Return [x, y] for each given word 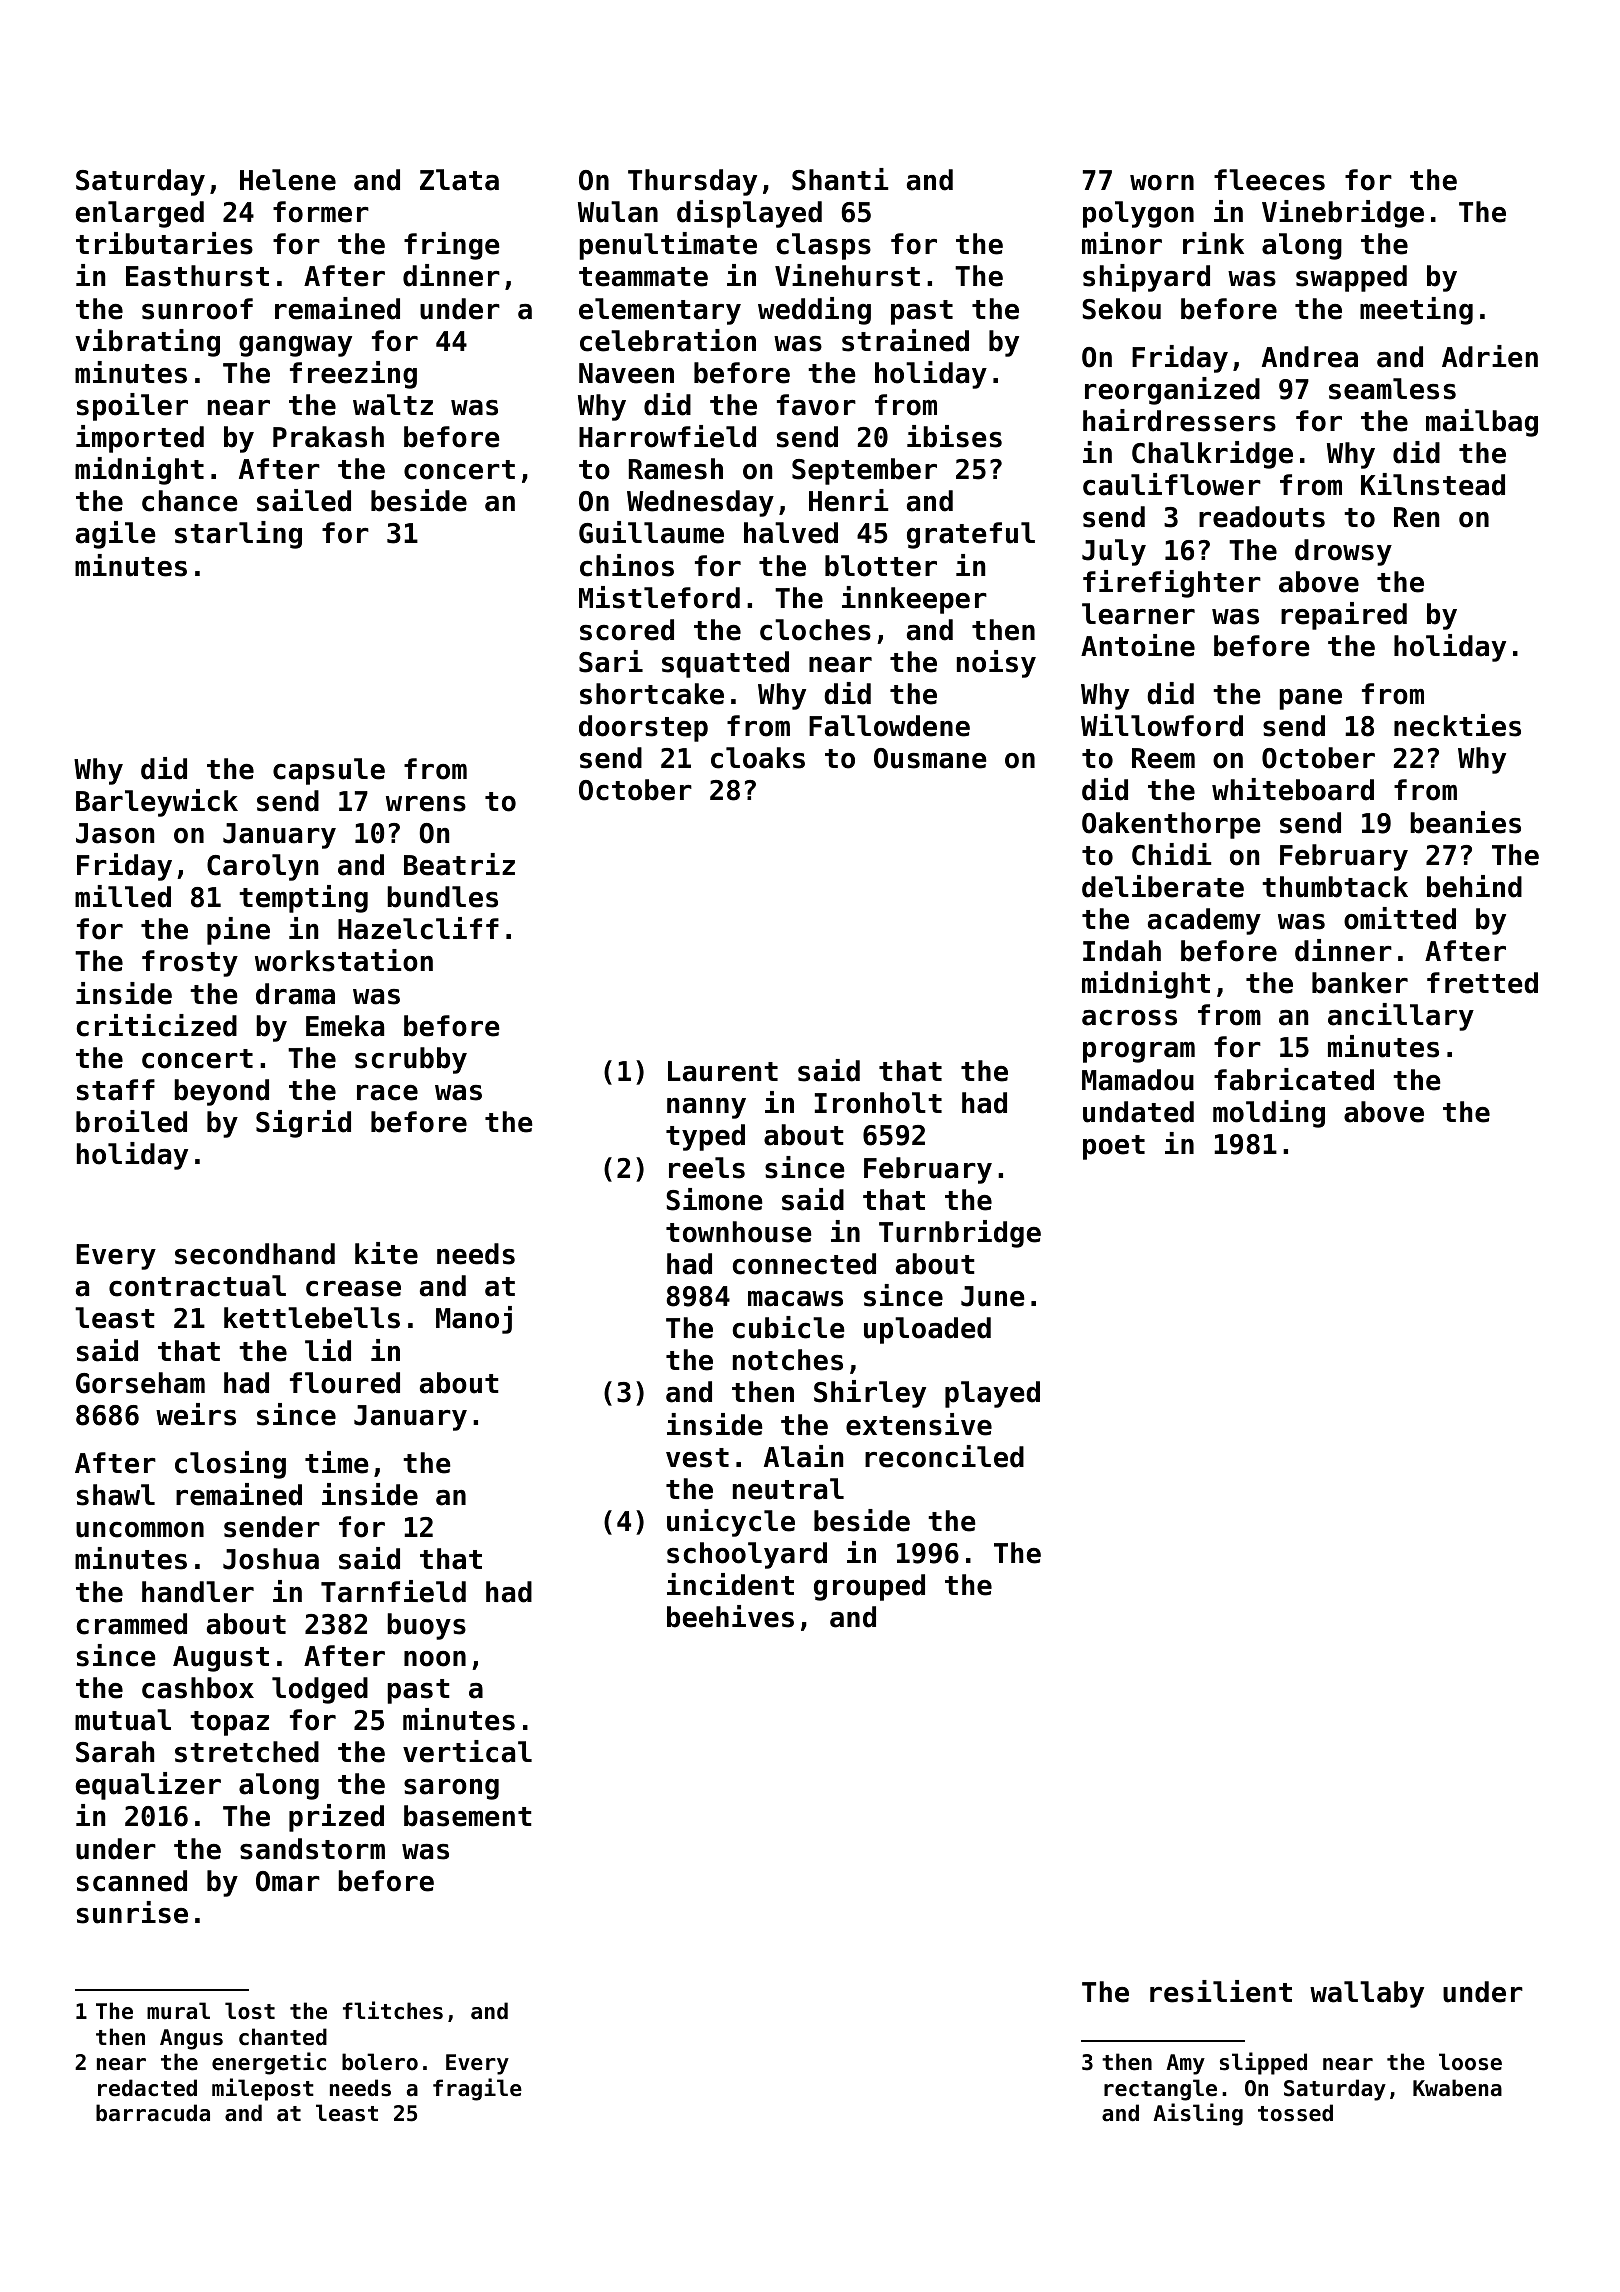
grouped [869, 1587]
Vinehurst [847, 275]
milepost [263, 2089]
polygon [1138, 214]
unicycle [731, 1523]
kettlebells [312, 1318]
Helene [288, 180]
